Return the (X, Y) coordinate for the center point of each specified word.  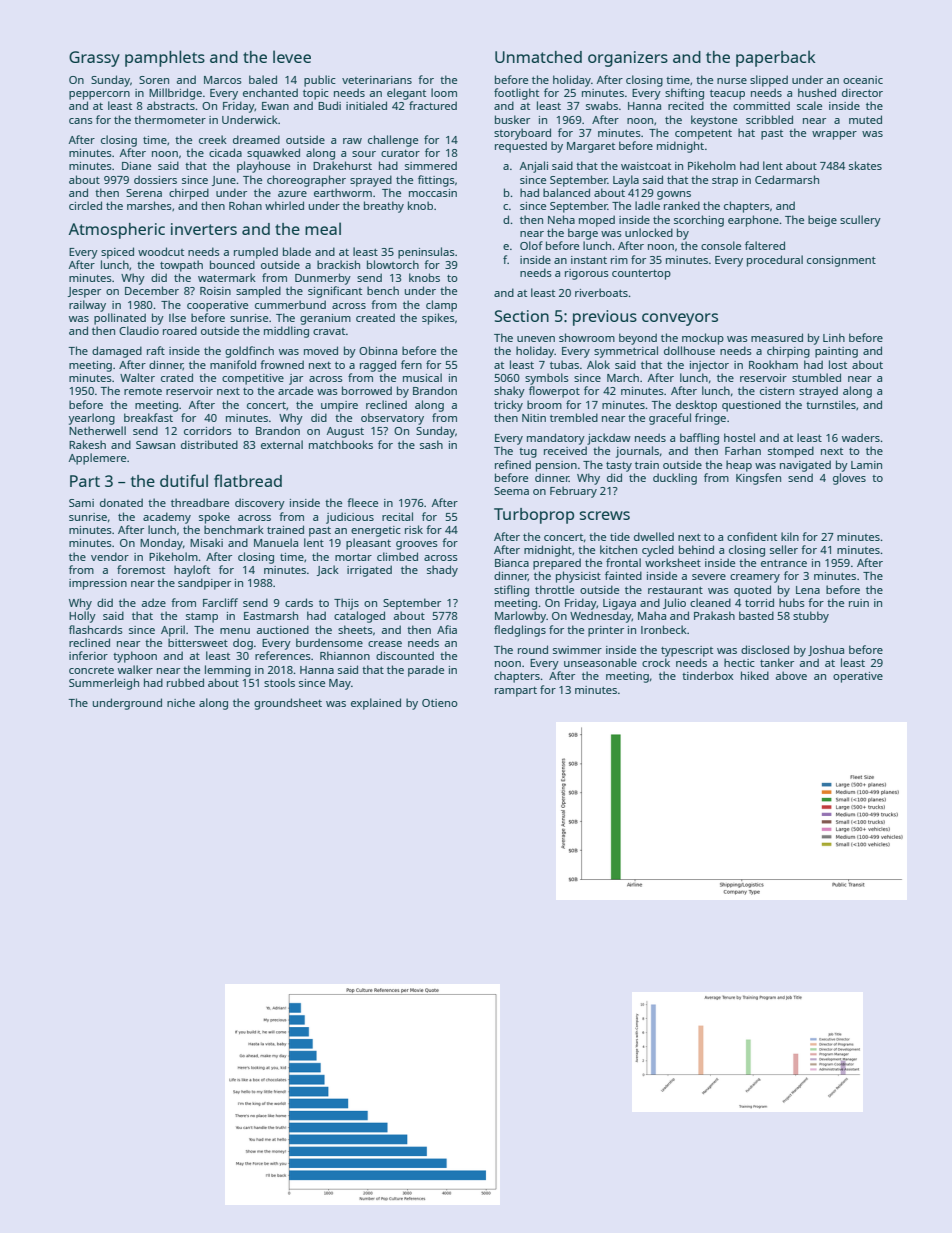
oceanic (863, 80)
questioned (751, 406)
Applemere (97, 459)
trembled (574, 417)
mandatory (556, 439)
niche (181, 702)
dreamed (256, 139)
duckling (675, 479)
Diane (136, 166)
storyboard (522, 134)
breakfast (148, 417)
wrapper (834, 135)
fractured (433, 105)
